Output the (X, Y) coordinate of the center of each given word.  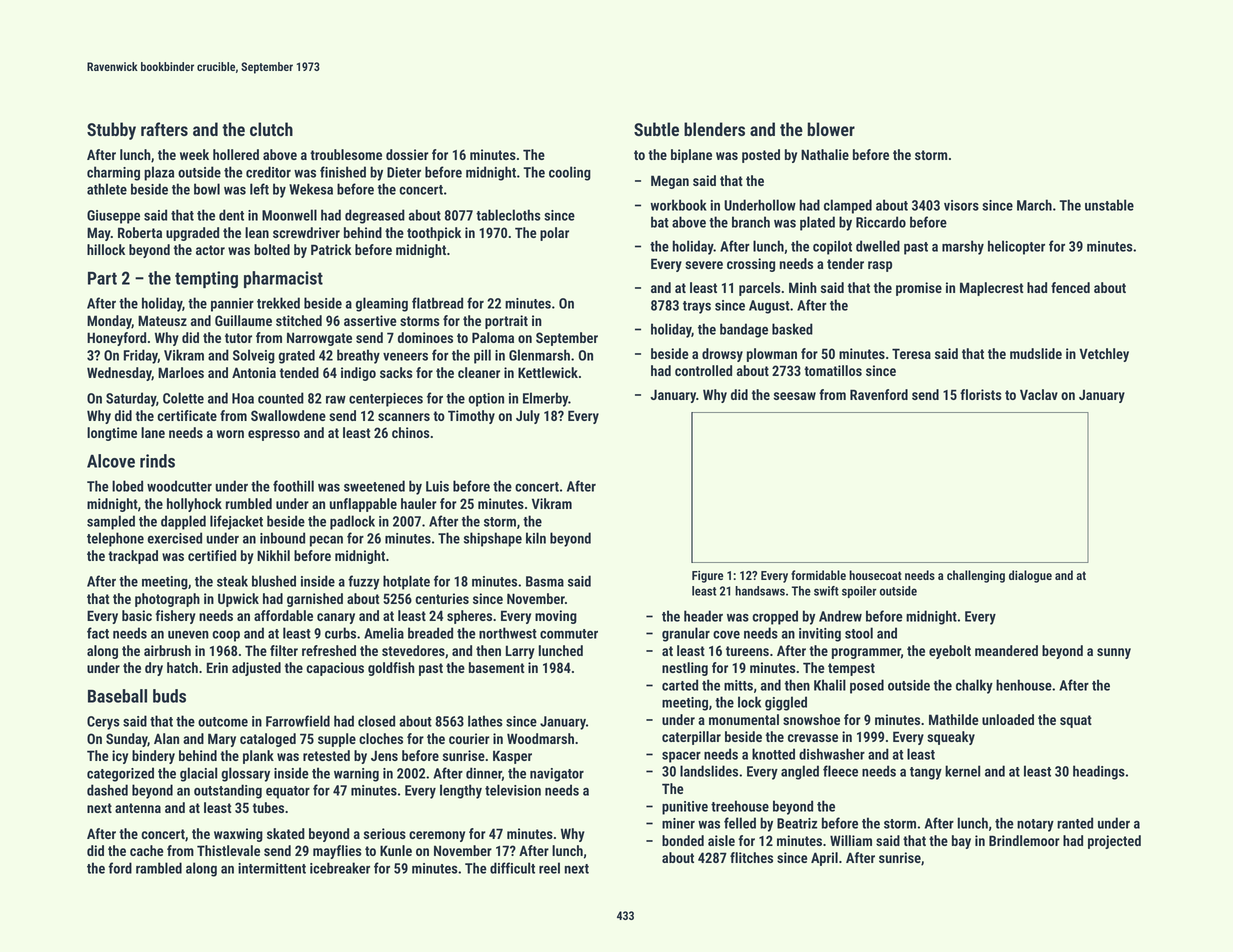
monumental (744, 719)
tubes (268, 807)
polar (554, 234)
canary (336, 618)
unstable (1109, 205)
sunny (1114, 653)
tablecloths (508, 215)
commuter (569, 634)
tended (299, 372)
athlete (107, 189)
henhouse (1024, 685)
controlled (703, 370)
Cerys (103, 723)
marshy (963, 247)
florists (981, 394)
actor (210, 250)
